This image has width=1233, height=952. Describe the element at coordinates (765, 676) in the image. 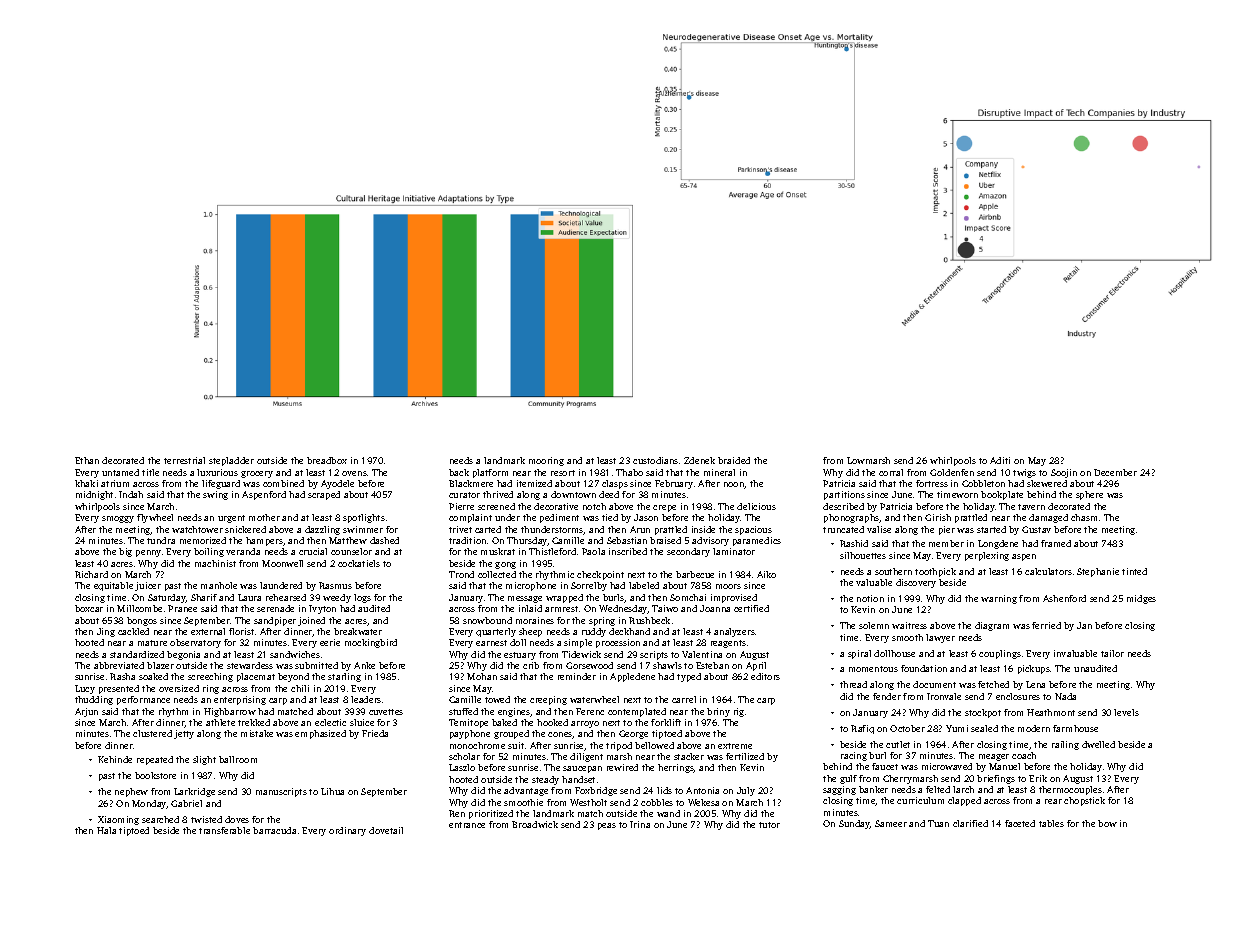

I see `editors` at that location.
